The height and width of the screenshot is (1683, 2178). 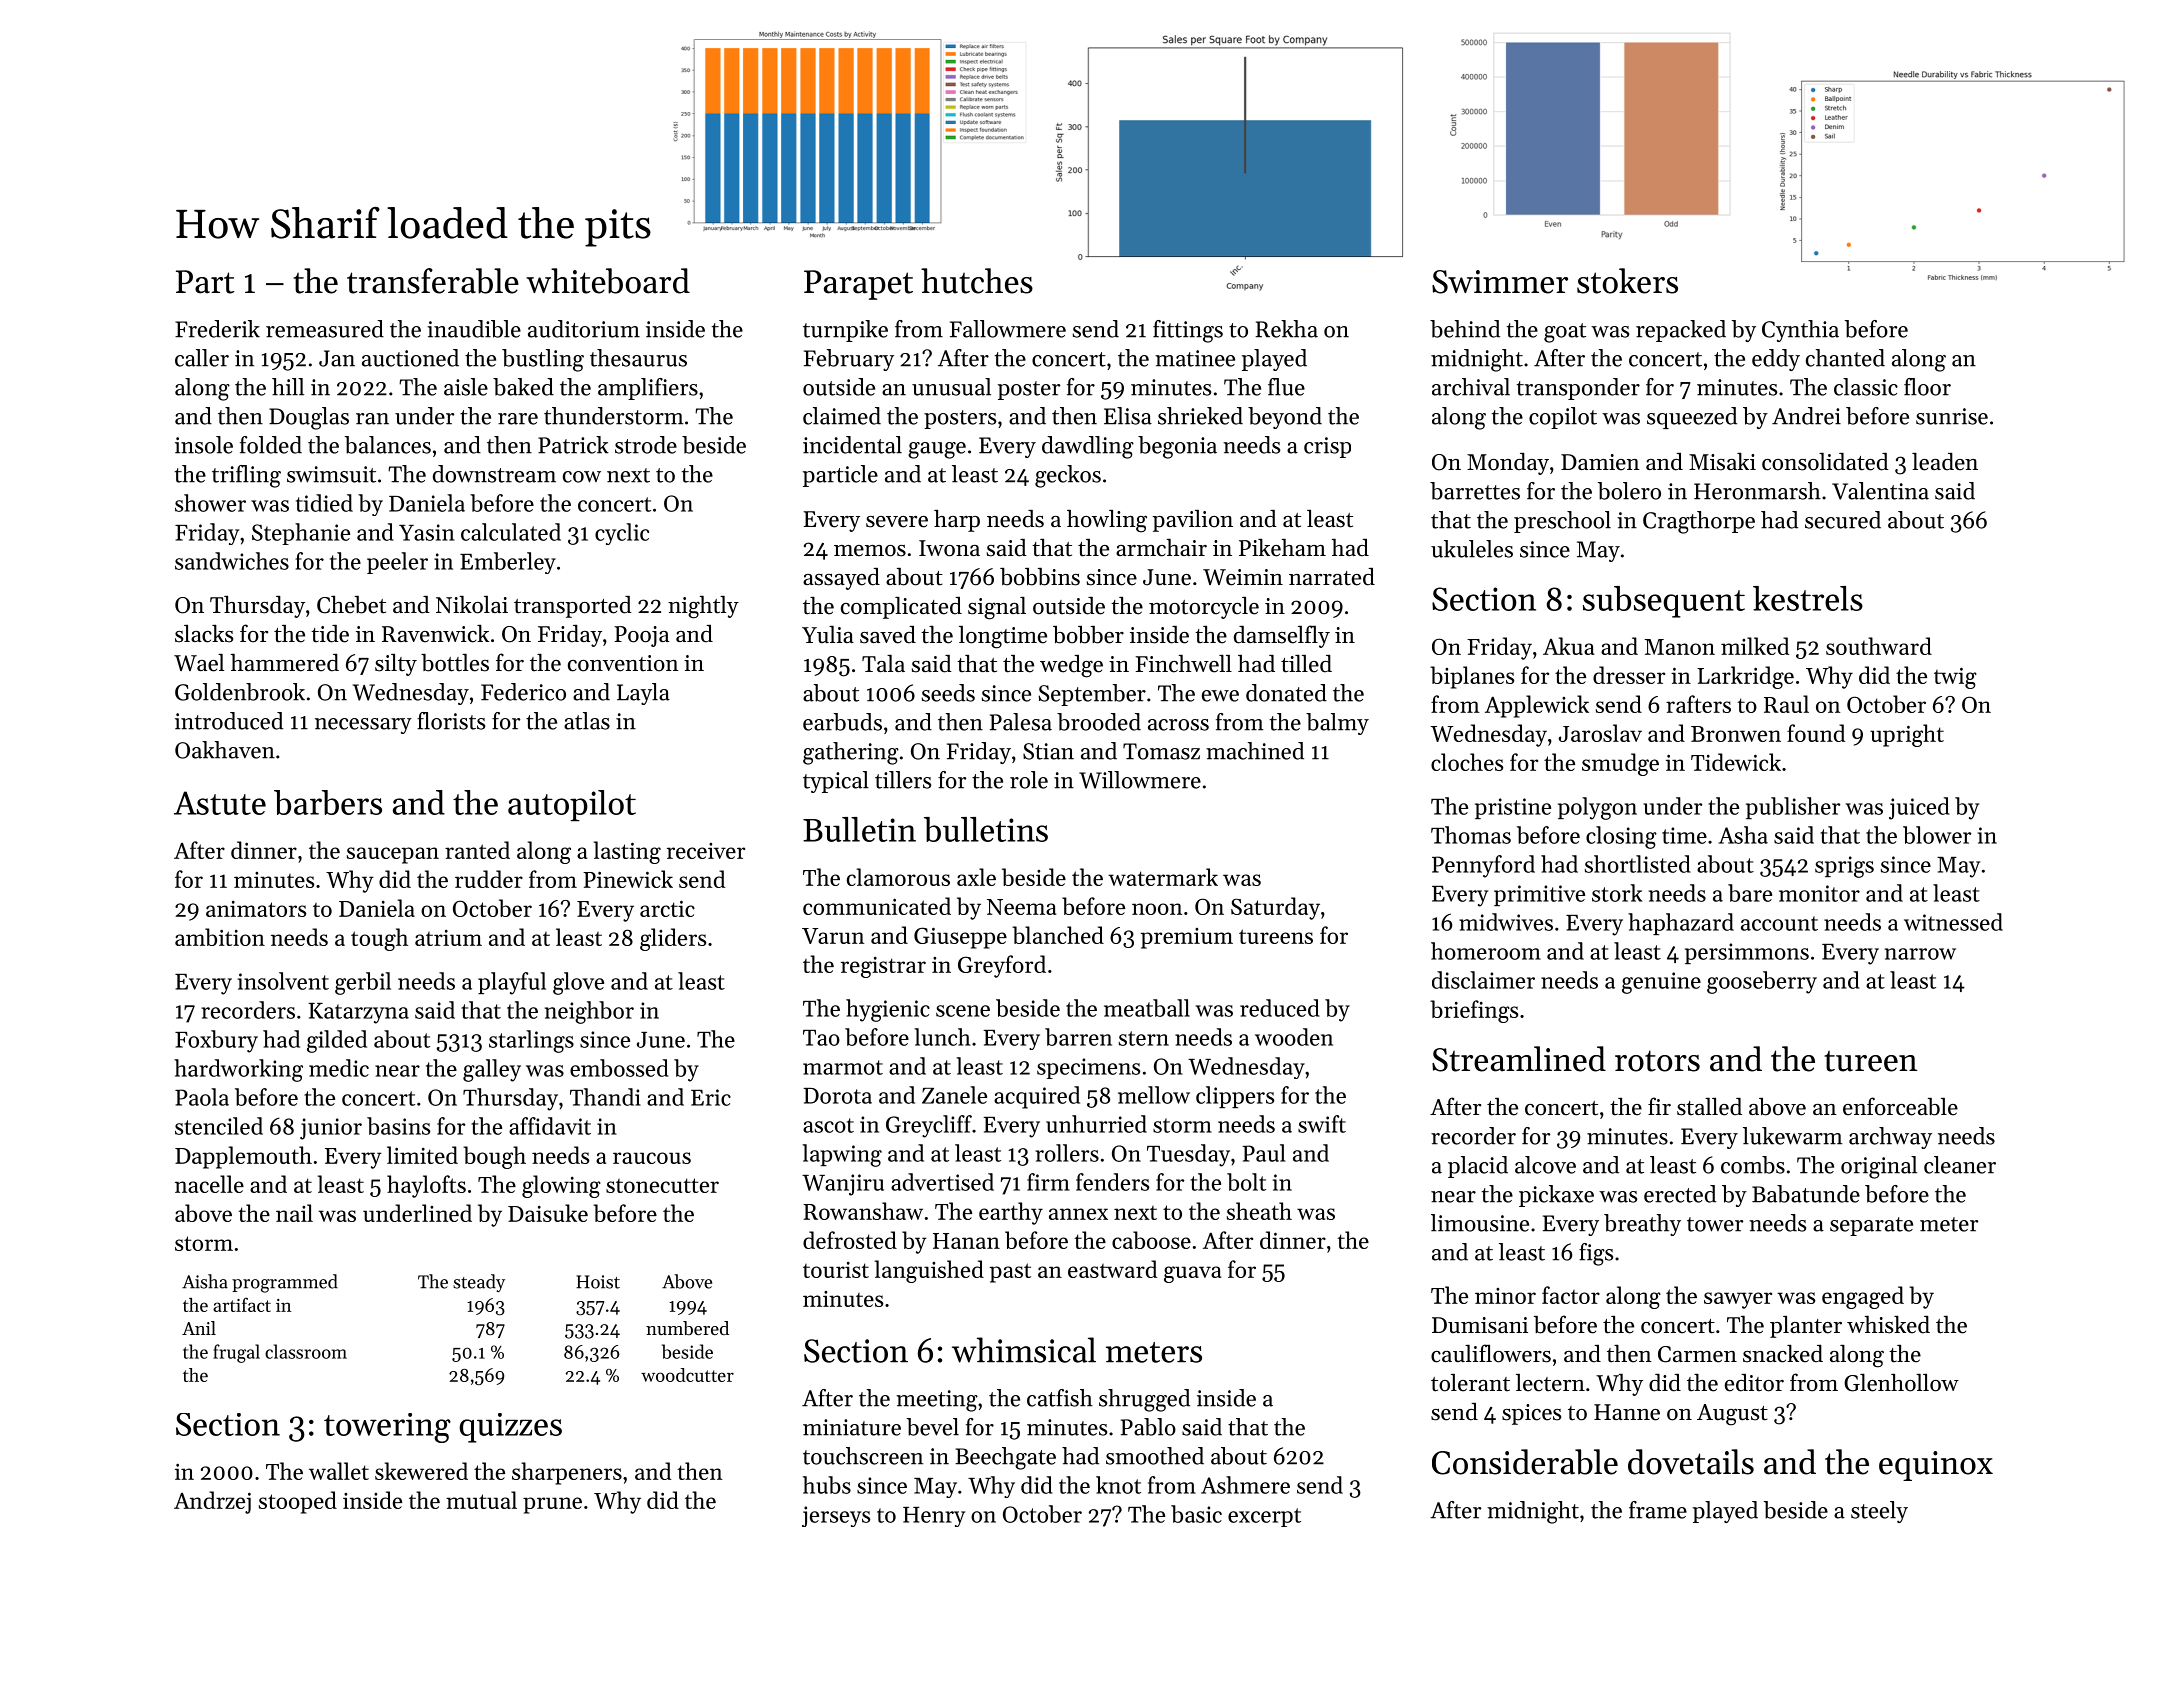 I want to click on remeasured, so click(x=325, y=329).
